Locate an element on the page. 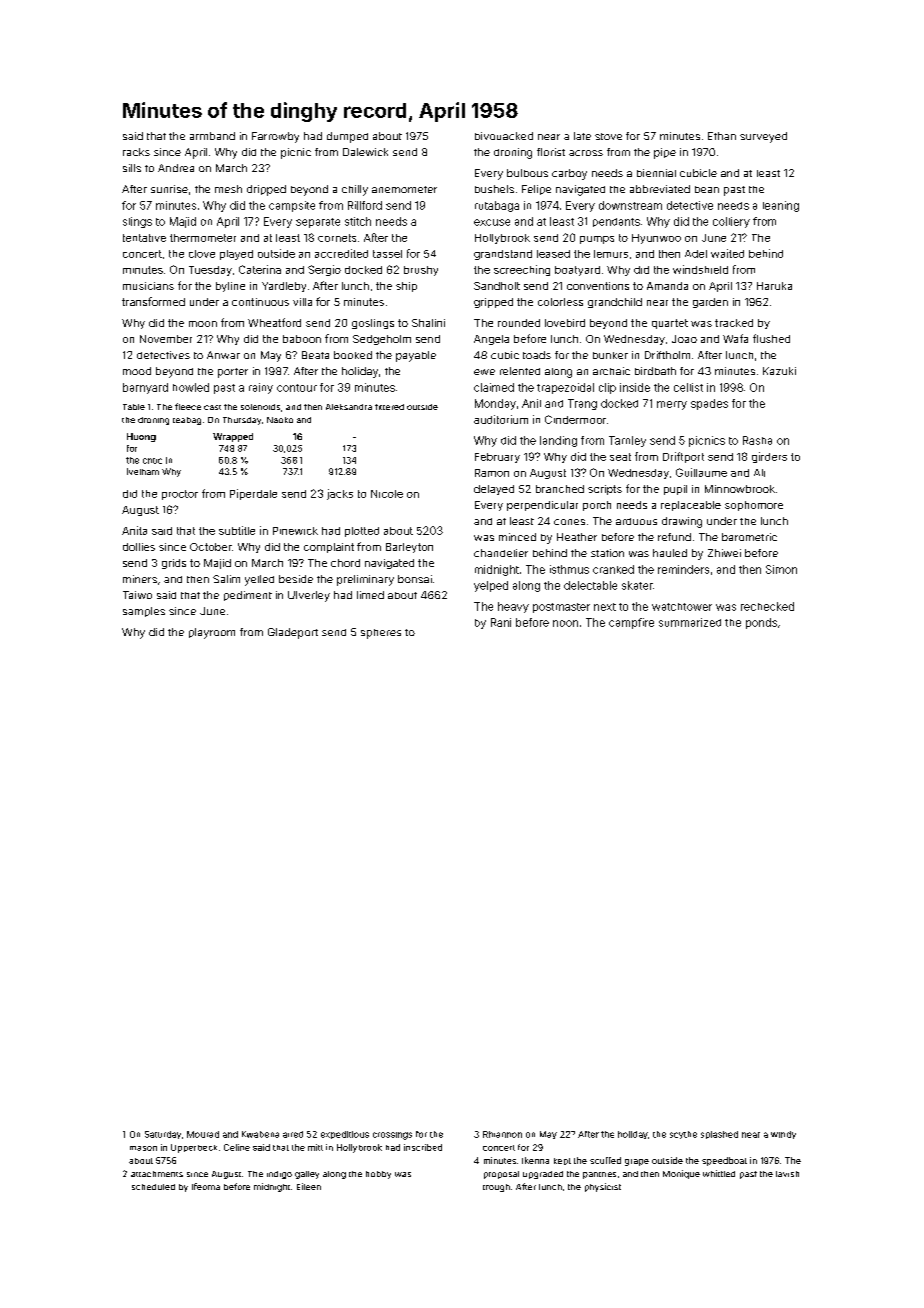  surveyed is located at coordinates (763, 137).
